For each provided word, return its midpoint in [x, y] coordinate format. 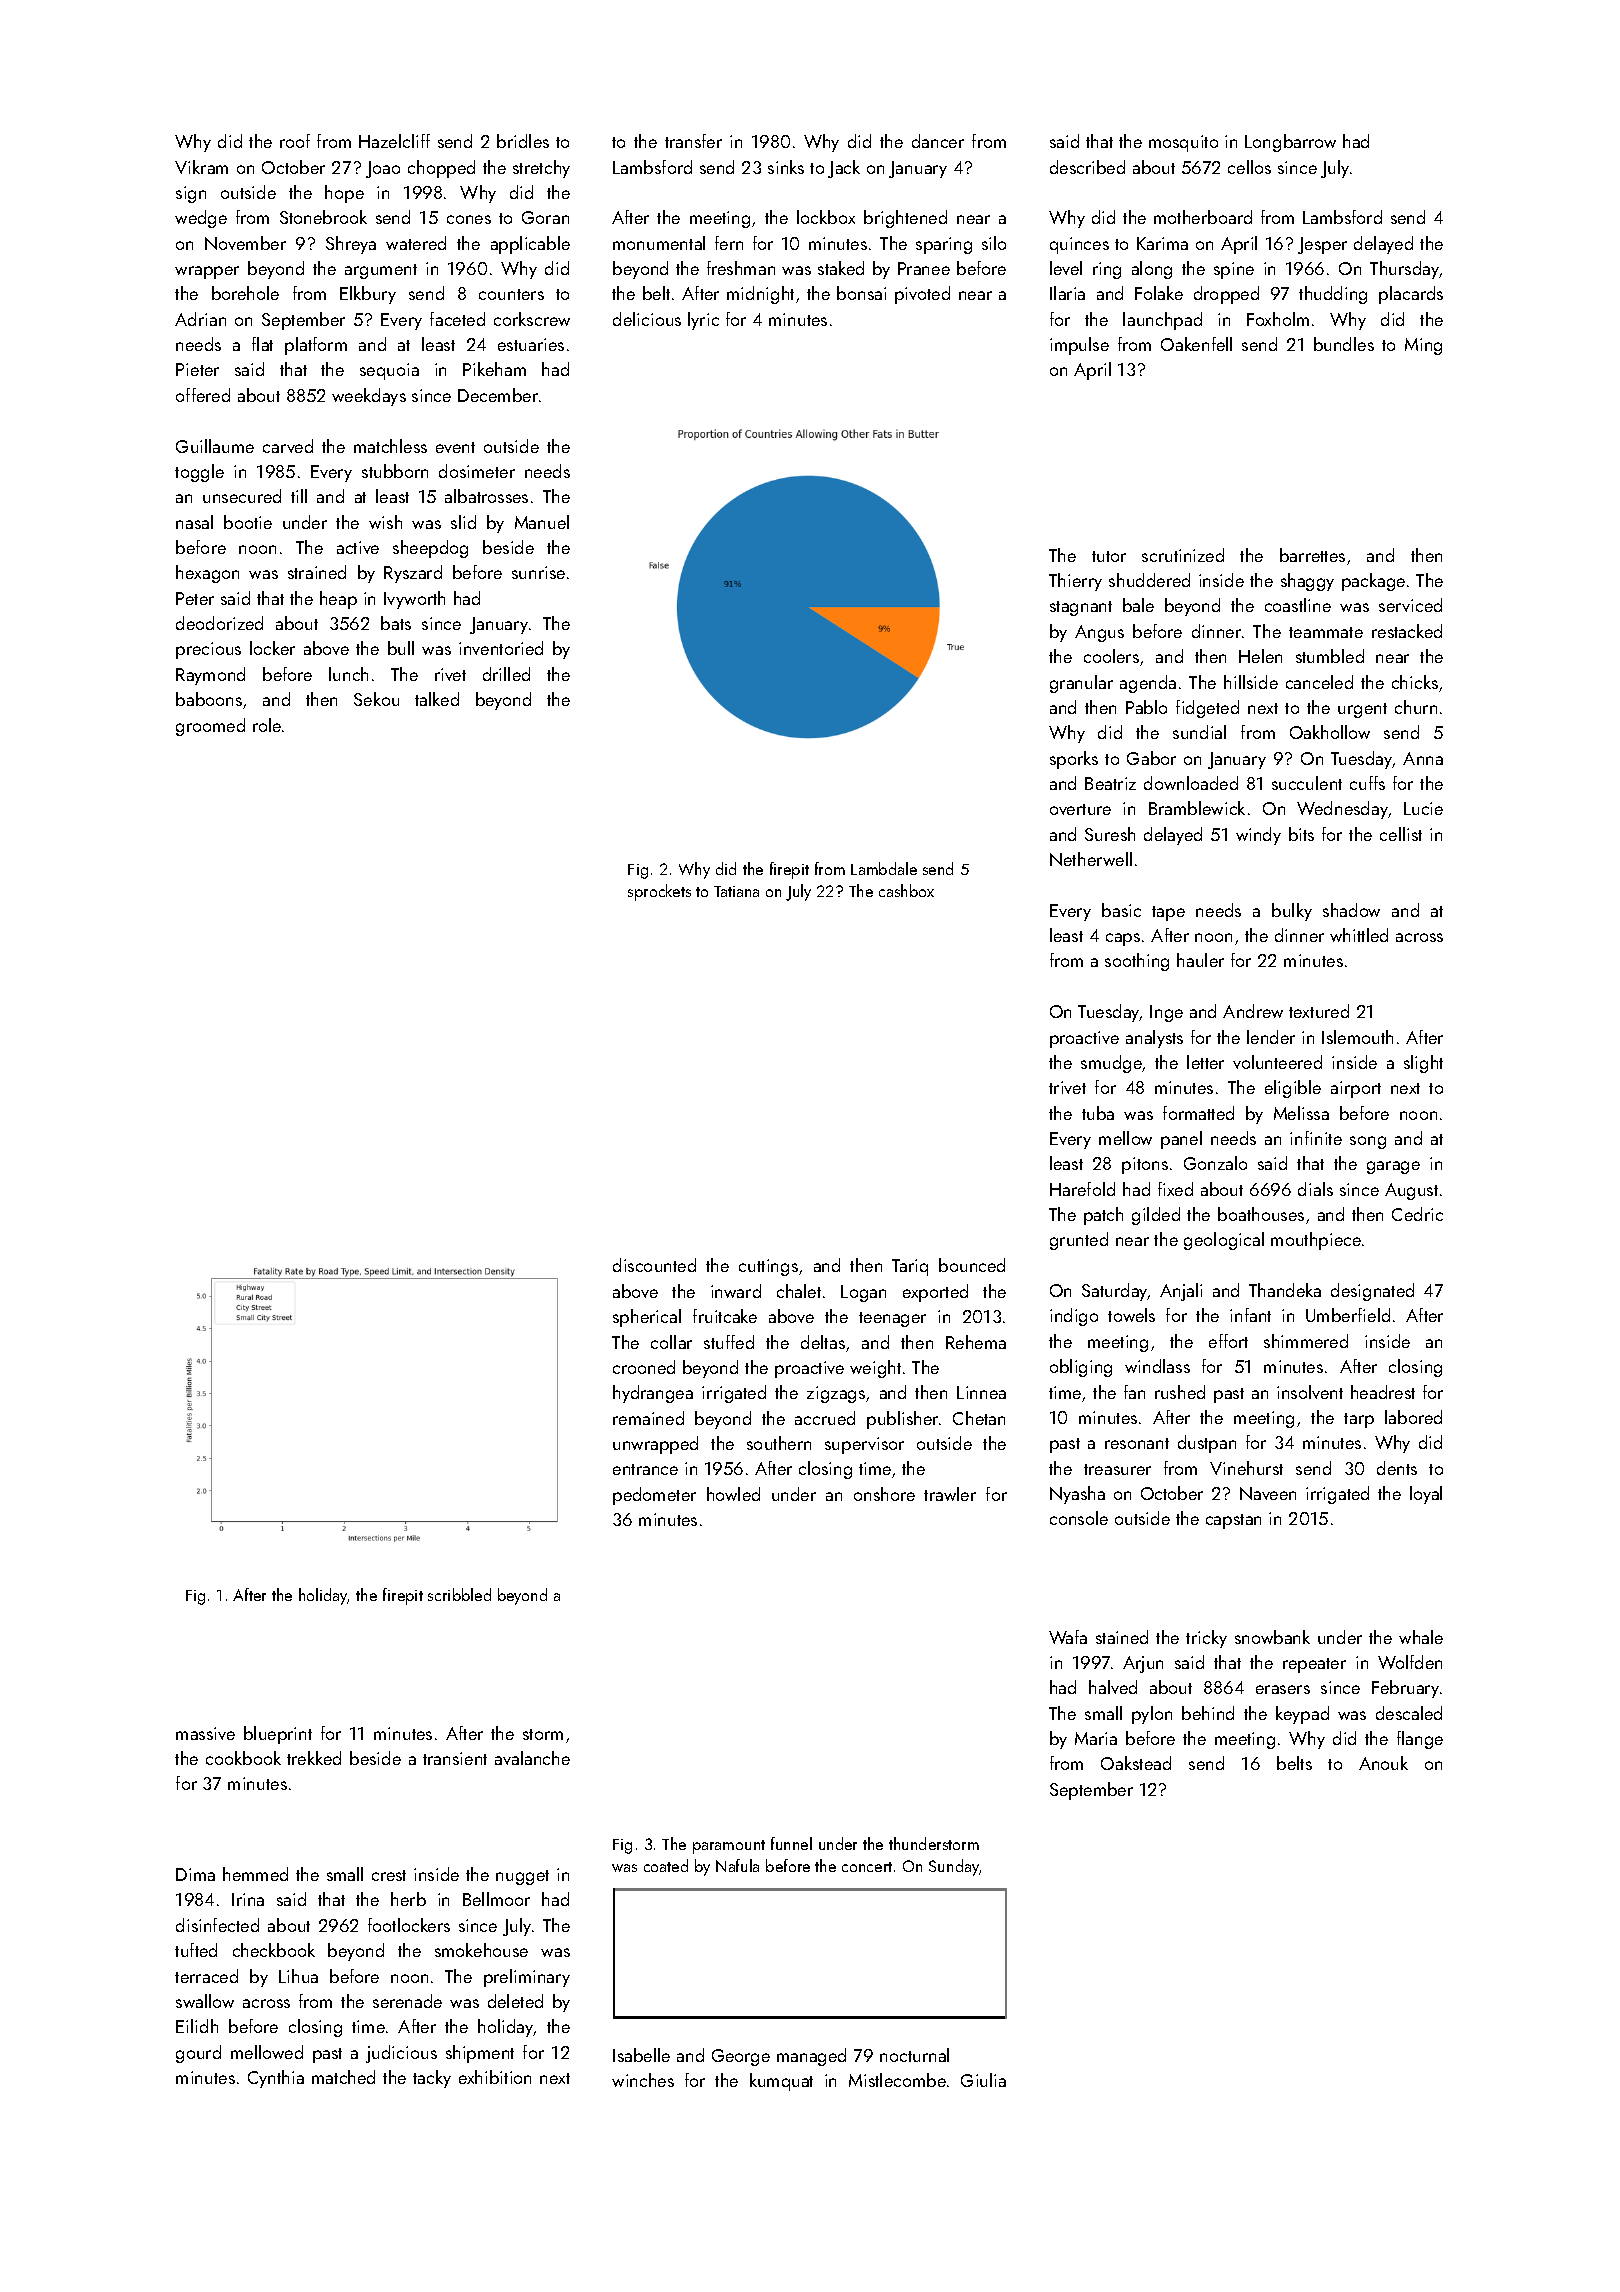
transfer [693, 141]
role [267, 725]
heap [338, 600]
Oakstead [1136, 1763]
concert [867, 1867]
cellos [1249, 167]
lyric [703, 321]
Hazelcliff [394, 141]
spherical [647, 1318]
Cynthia [276, 2079]
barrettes [1312, 555]
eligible [1293, 1089]
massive [205, 1733]
